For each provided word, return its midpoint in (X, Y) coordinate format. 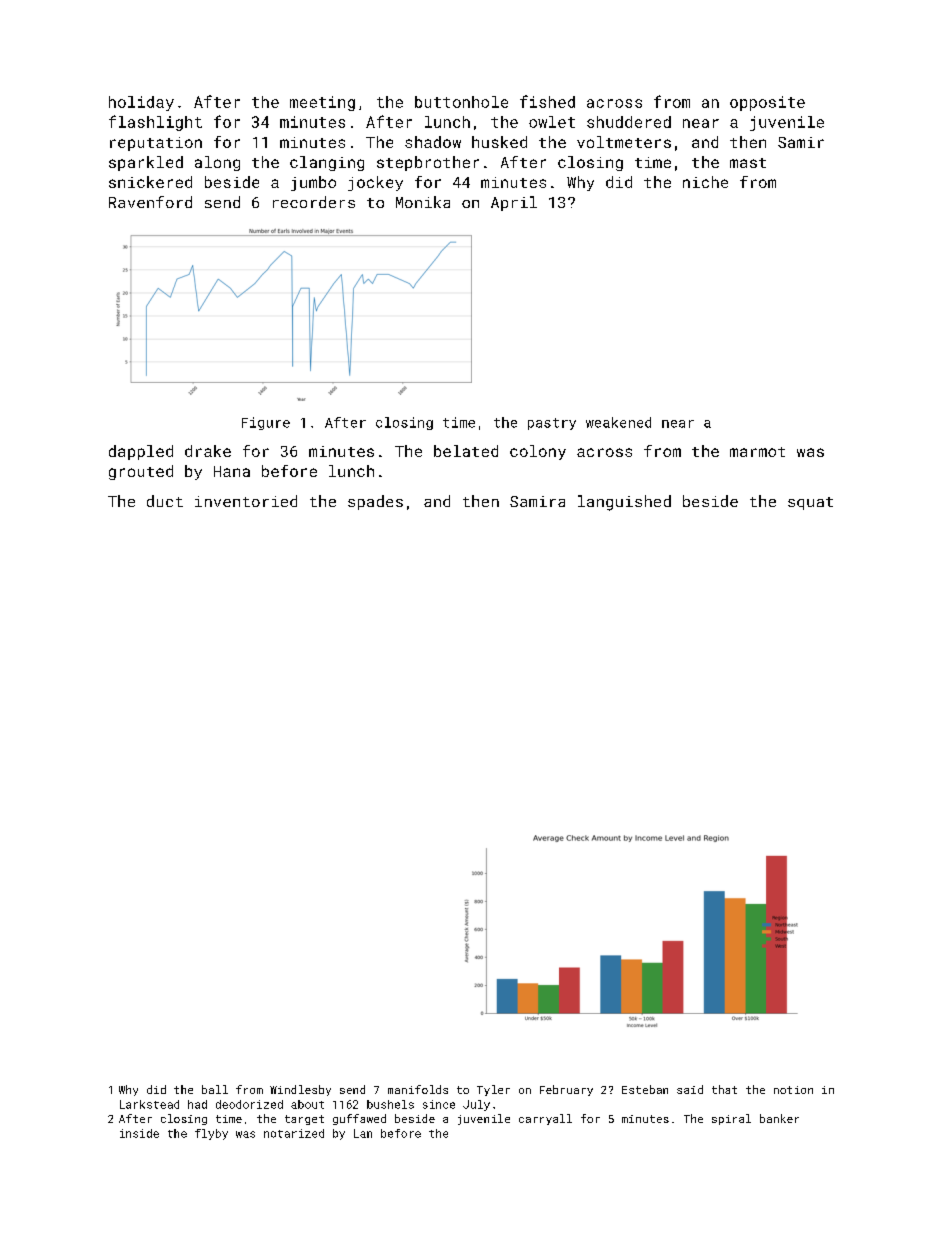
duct (165, 501)
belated (466, 451)
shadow (433, 142)
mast (748, 163)
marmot (757, 452)
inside (139, 1133)
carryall (545, 1119)
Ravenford (150, 202)
